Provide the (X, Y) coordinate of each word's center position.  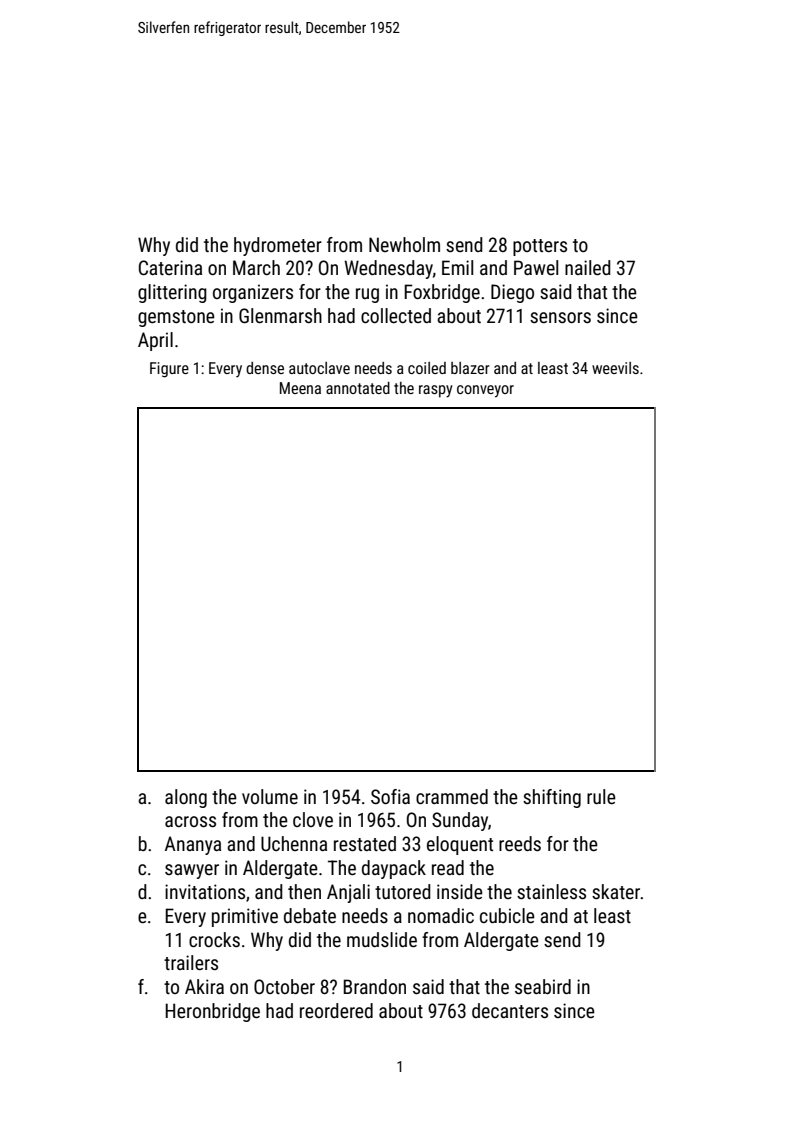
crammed (452, 796)
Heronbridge (212, 1012)
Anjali (348, 893)
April (155, 341)
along (186, 798)
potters (540, 247)
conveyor (485, 391)
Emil (457, 267)
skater (616, 891)
